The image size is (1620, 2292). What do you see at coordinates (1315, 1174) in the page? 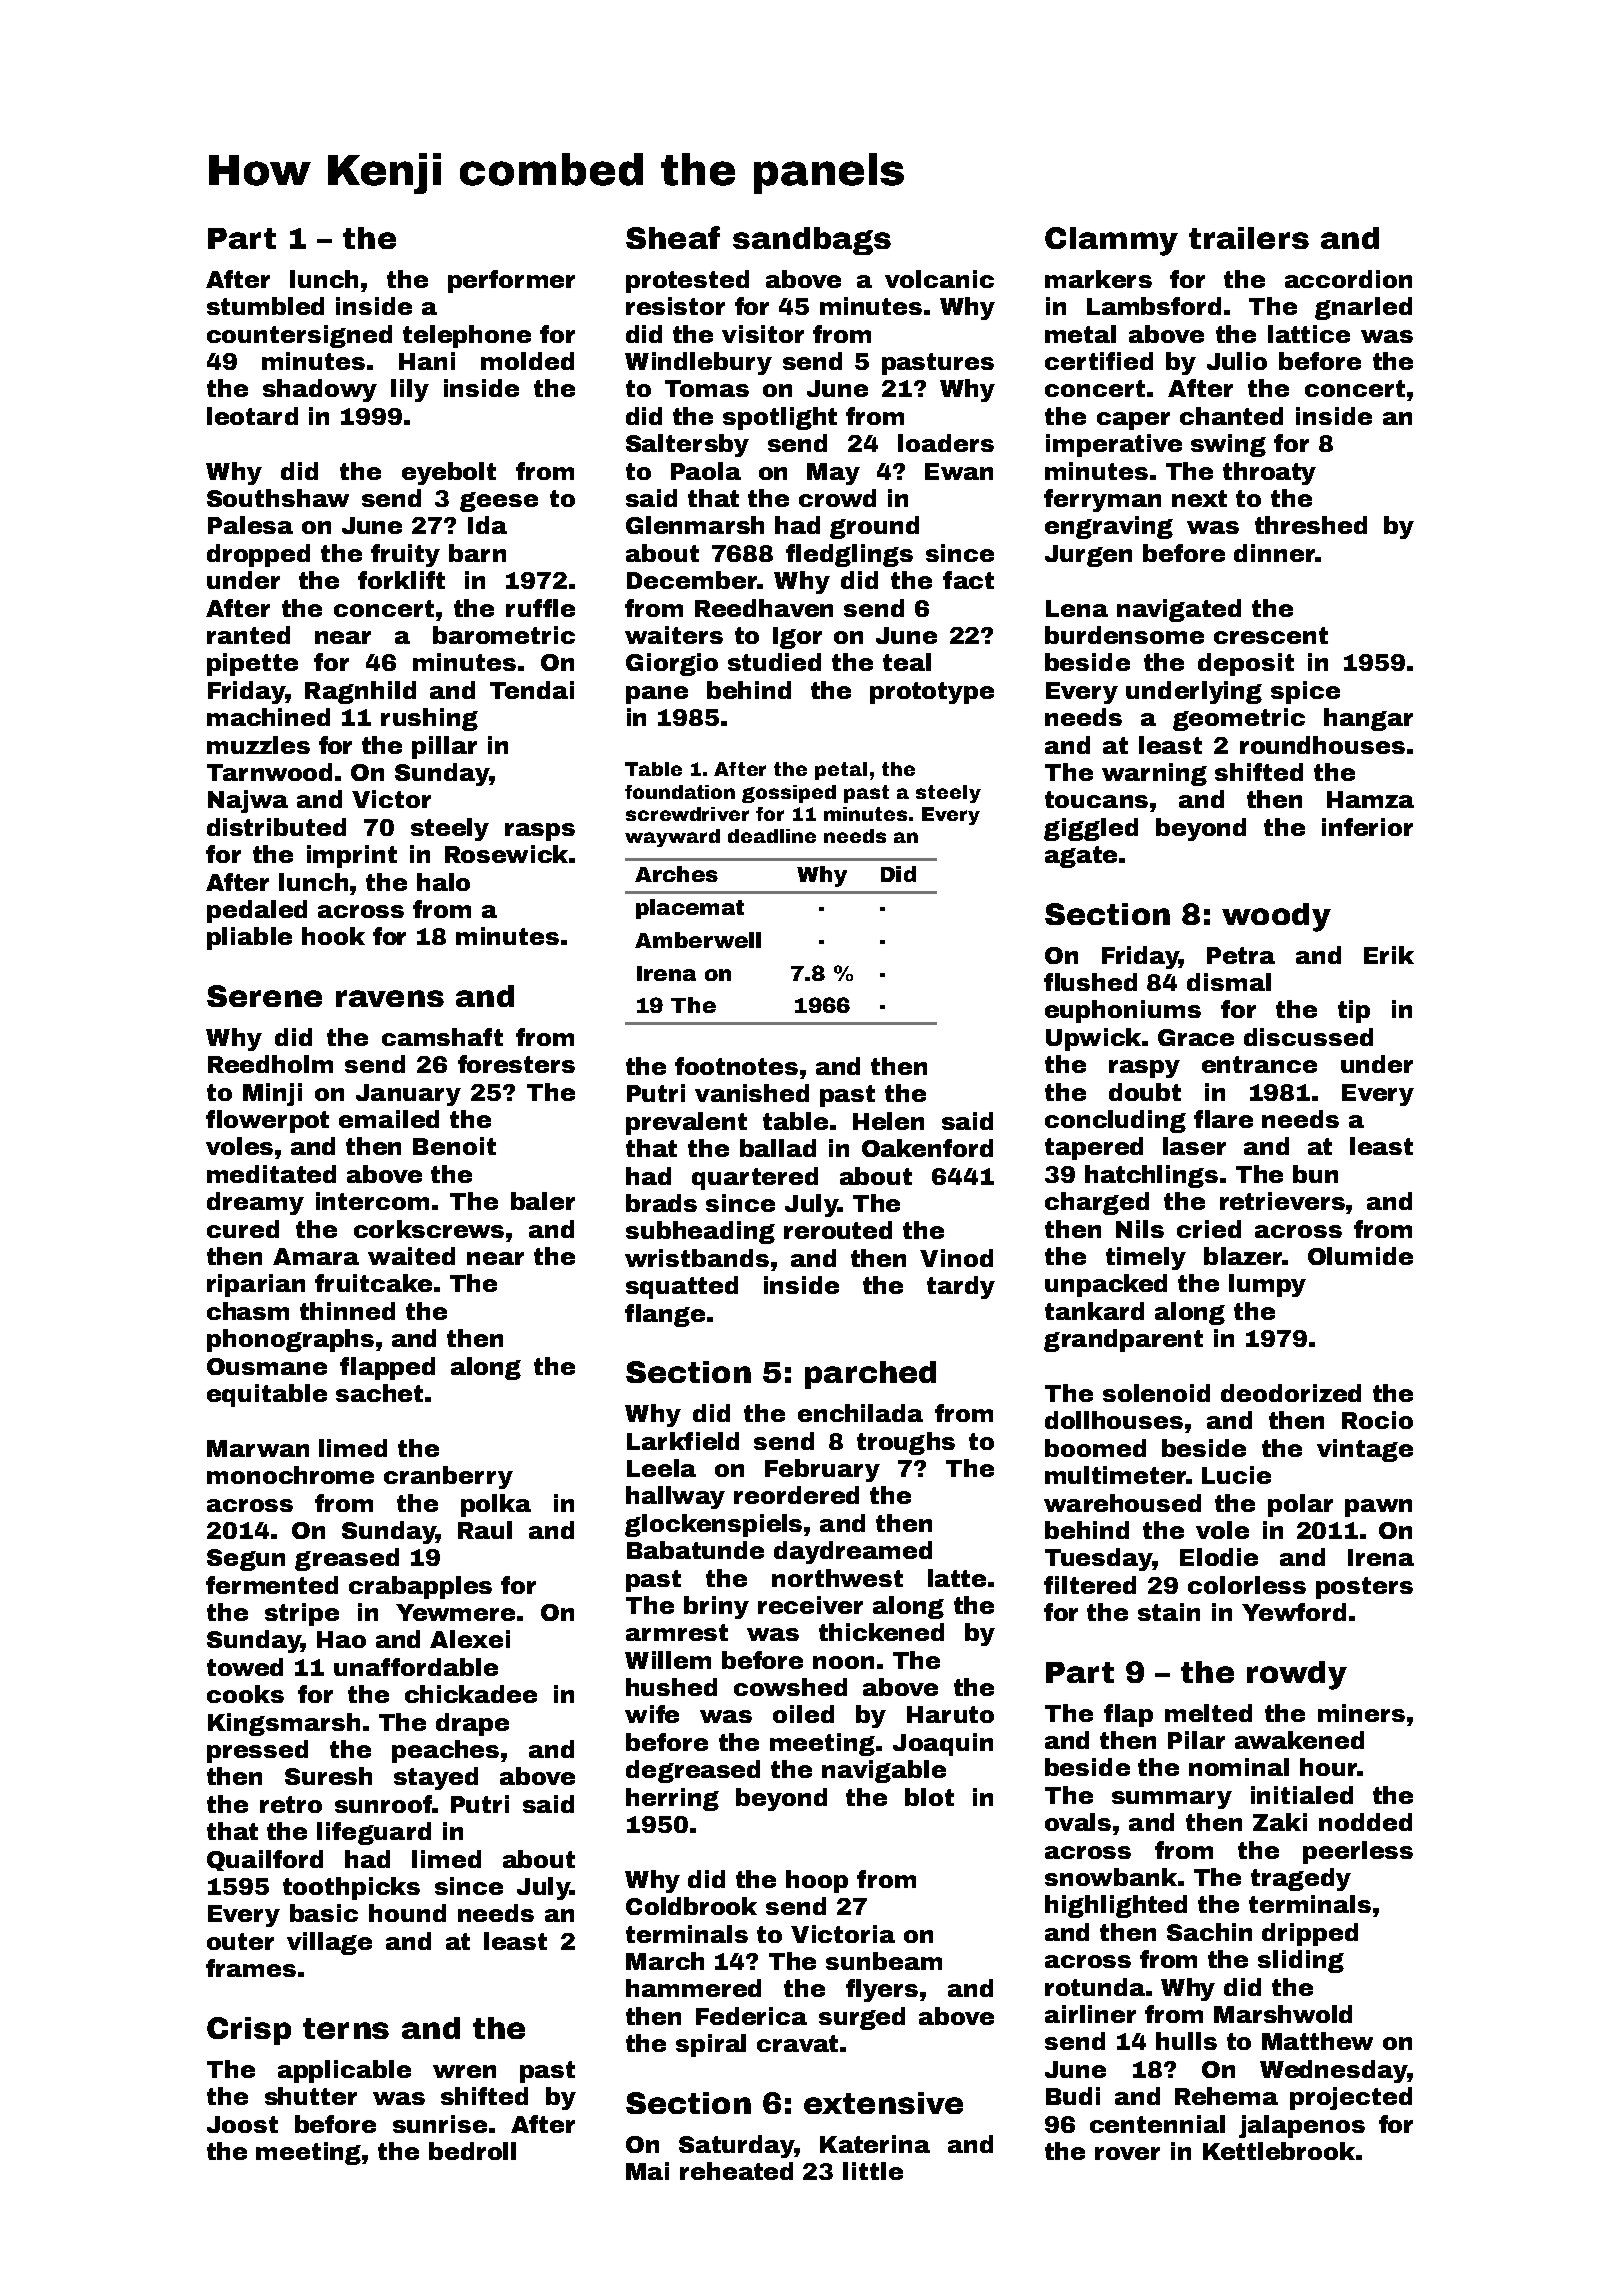
I see `bun` at bounding box center [1315, 1174].
